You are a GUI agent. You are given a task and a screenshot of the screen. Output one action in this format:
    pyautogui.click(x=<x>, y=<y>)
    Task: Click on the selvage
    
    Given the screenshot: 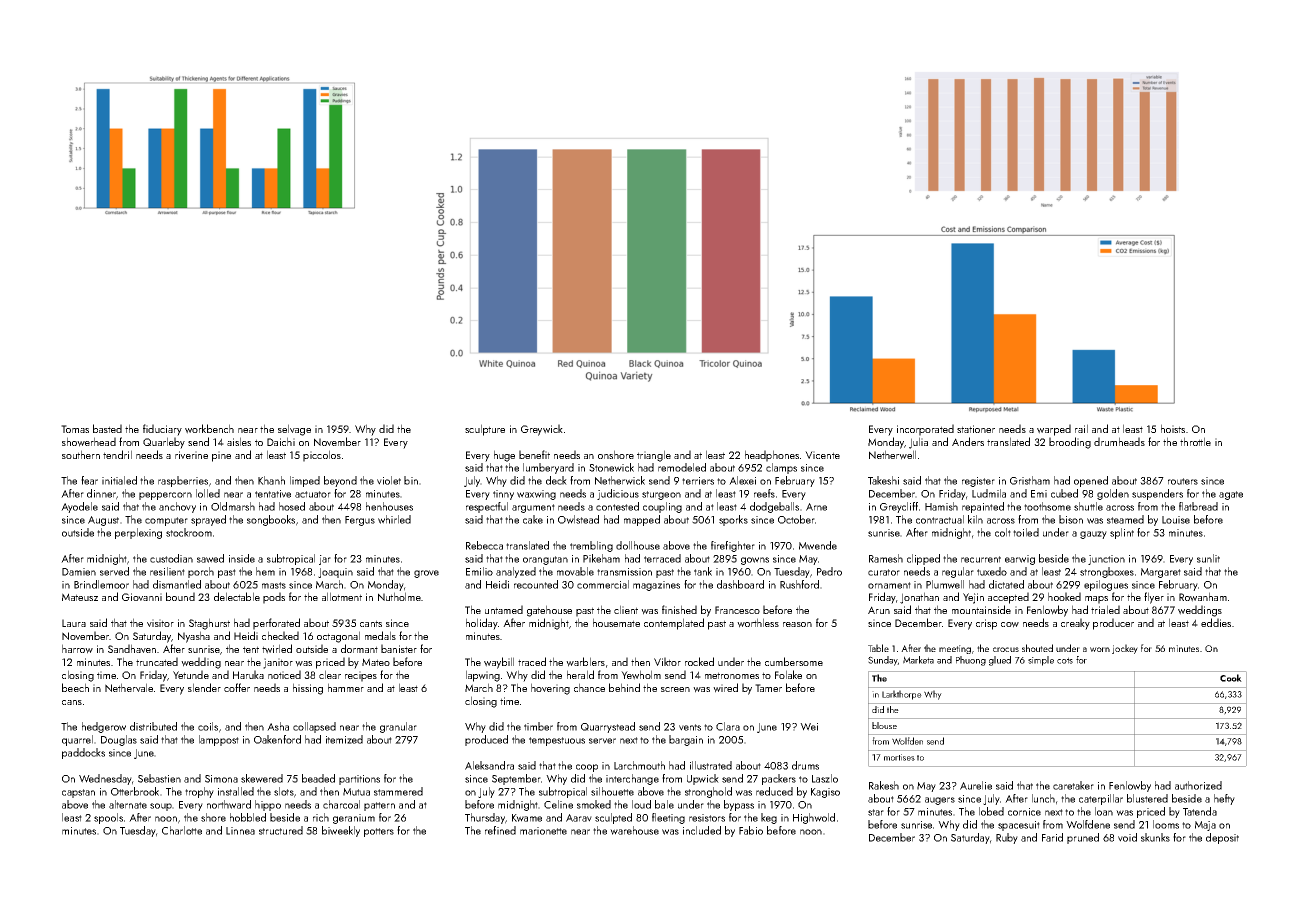 What is the action you would take?
    pyautogui.click(x=294, y=430)
